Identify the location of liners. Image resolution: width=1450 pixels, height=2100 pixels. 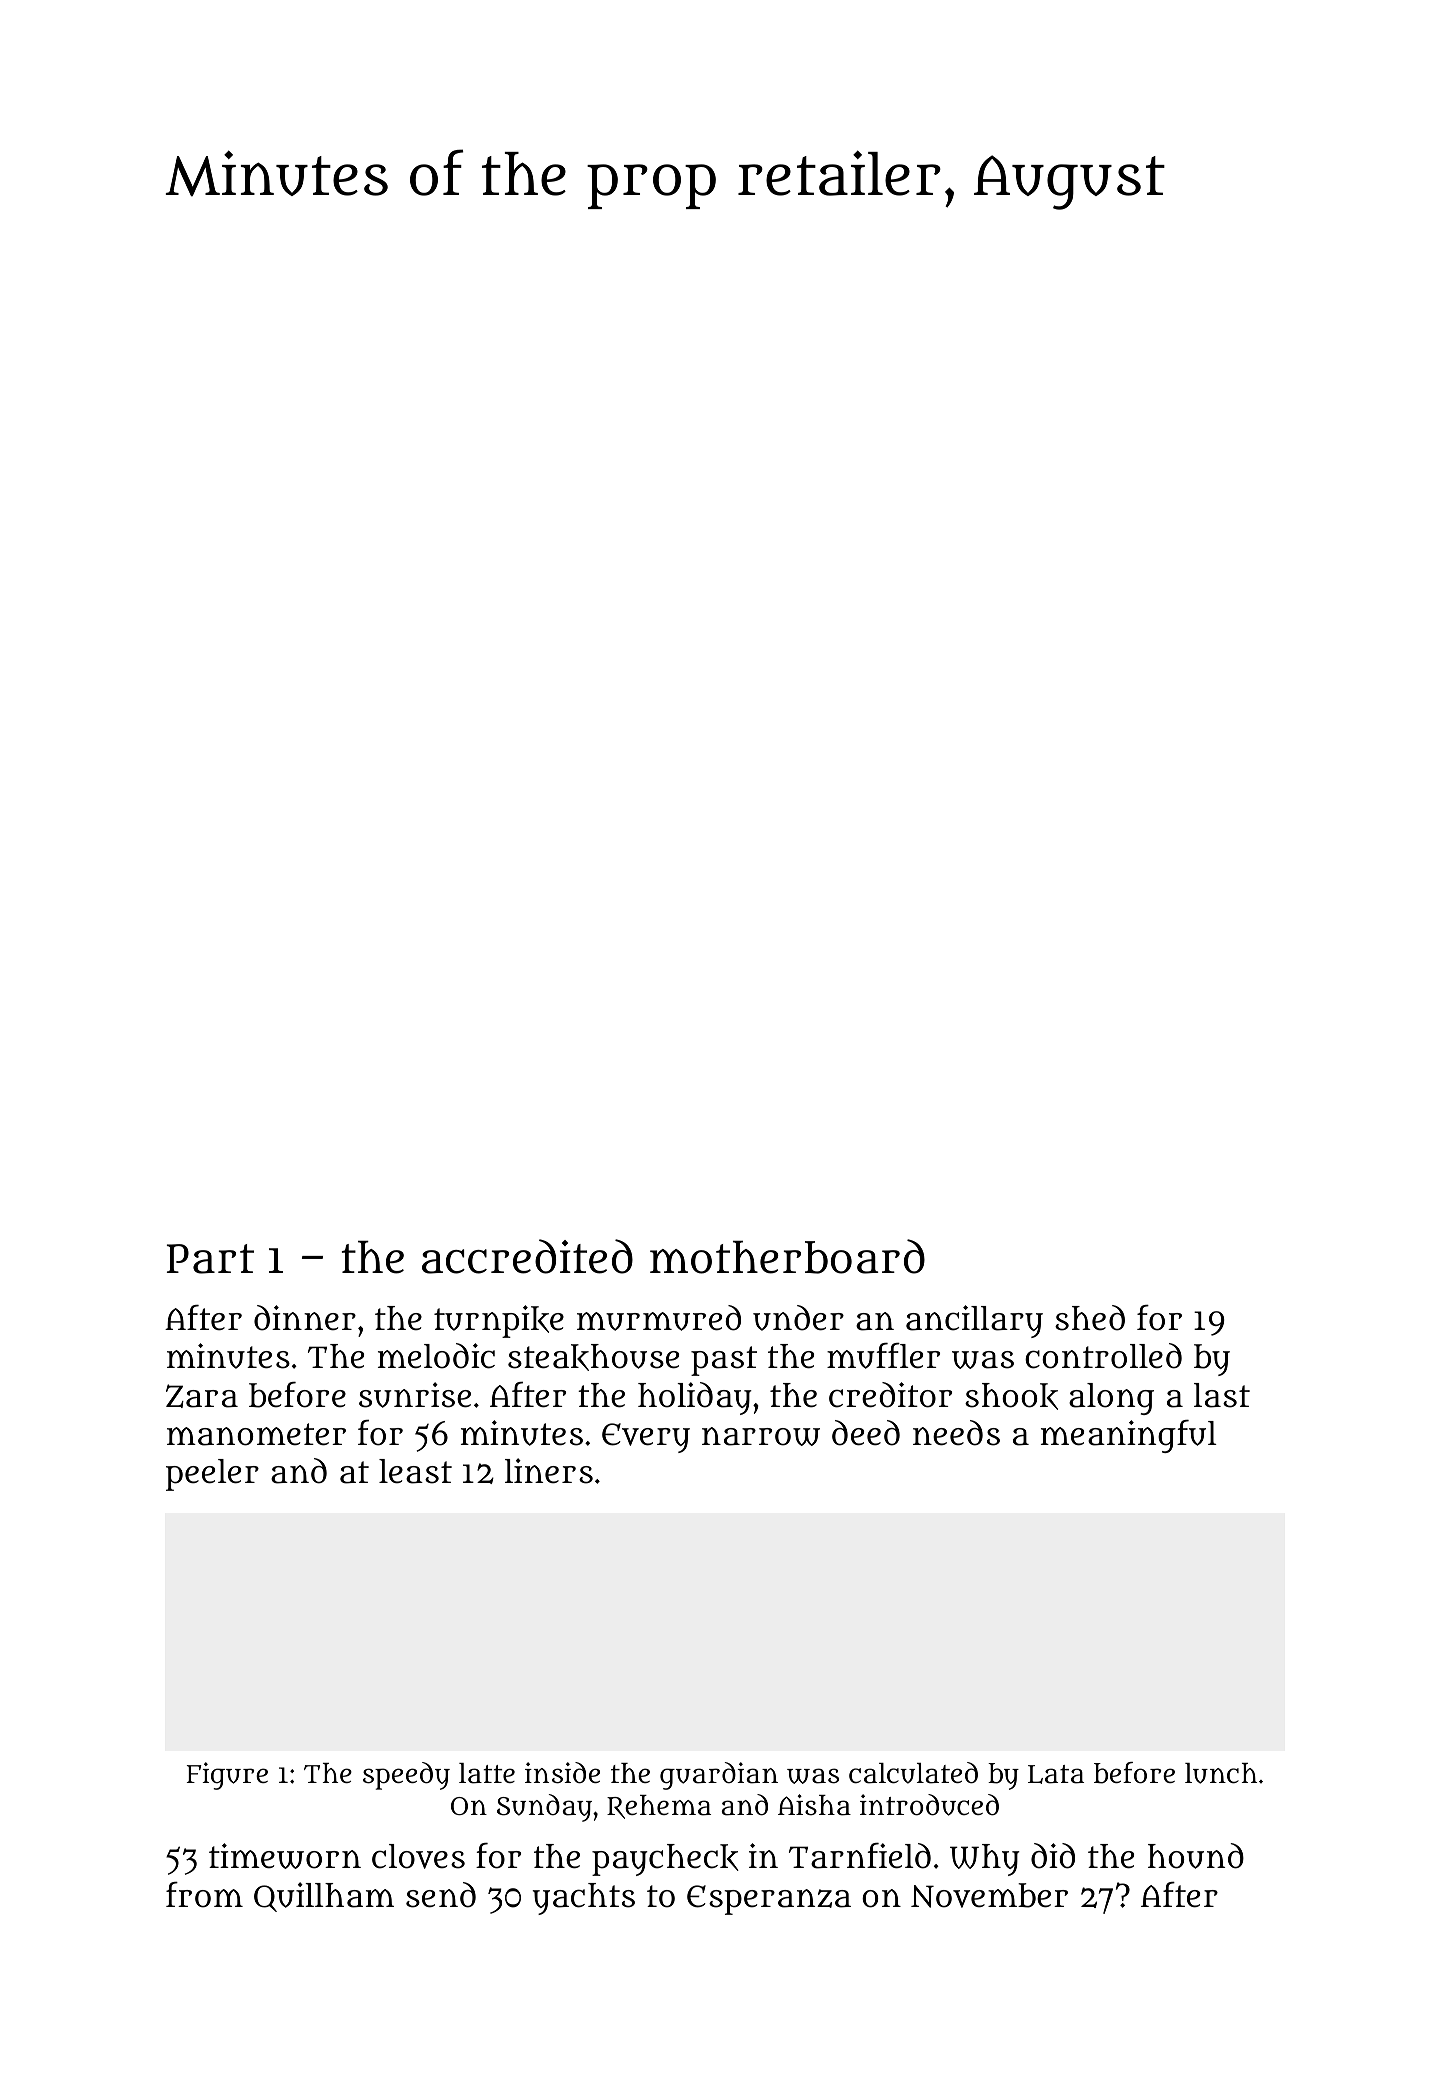
(549, 1471).
